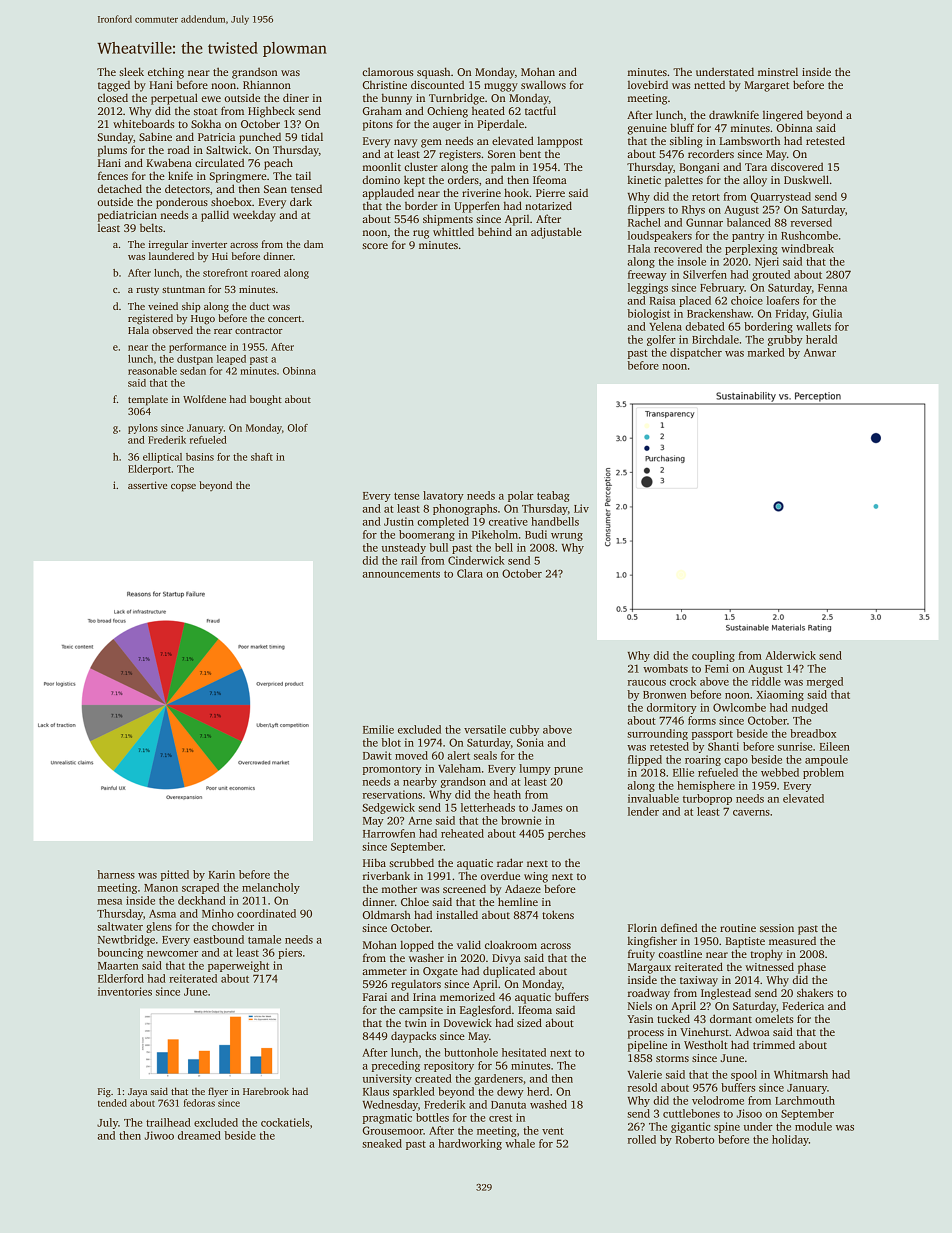 This image has height=1233, width=952. I want to click on defined, so click(679, 927).
